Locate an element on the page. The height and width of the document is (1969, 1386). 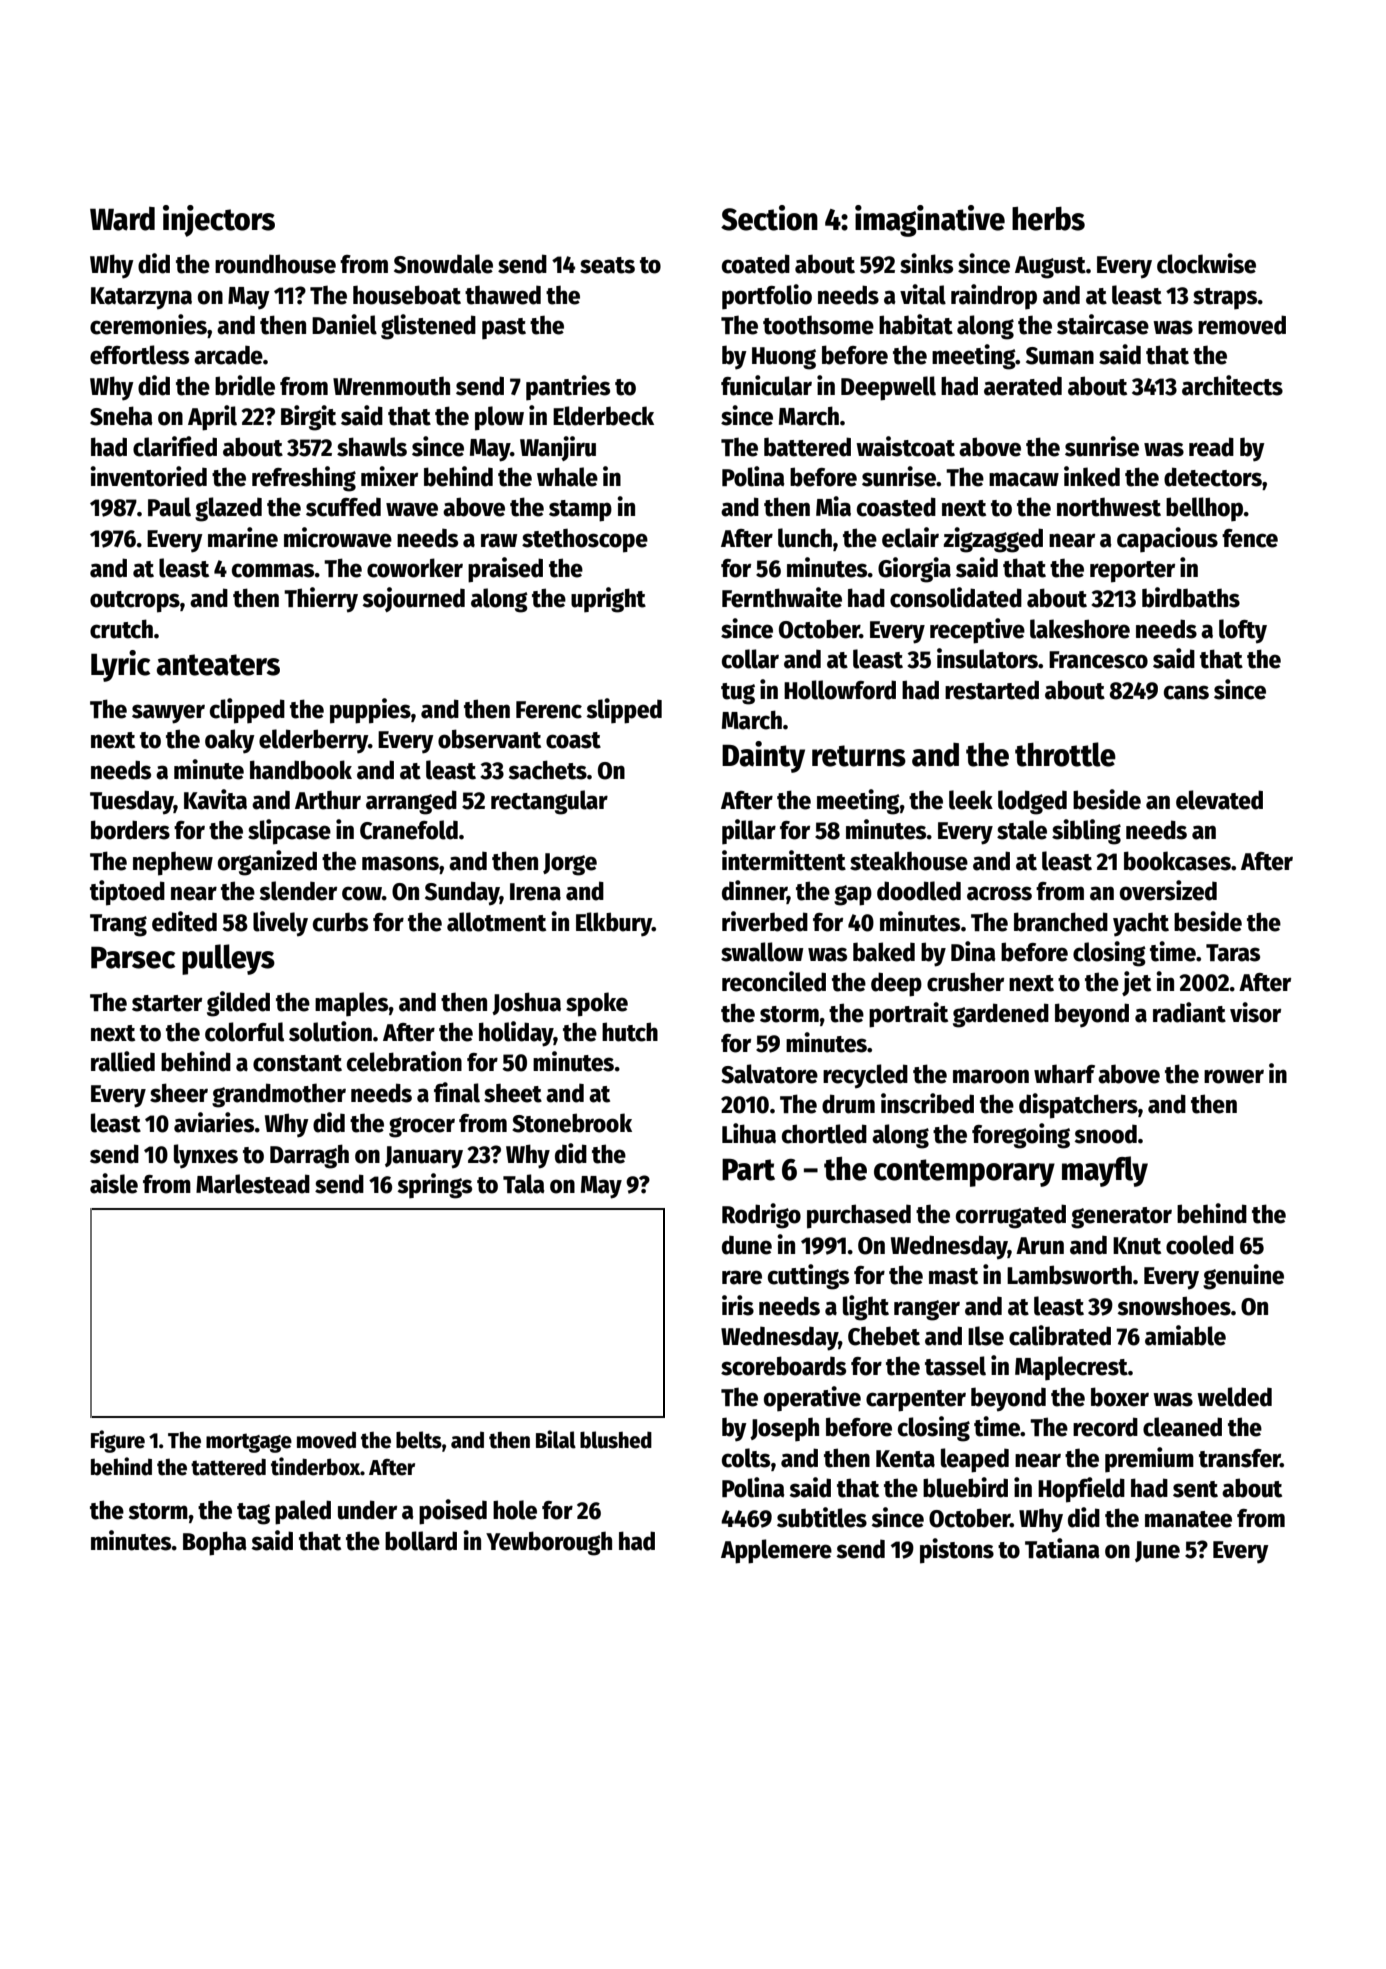
rower is located at coordinates (1234, 1076).
